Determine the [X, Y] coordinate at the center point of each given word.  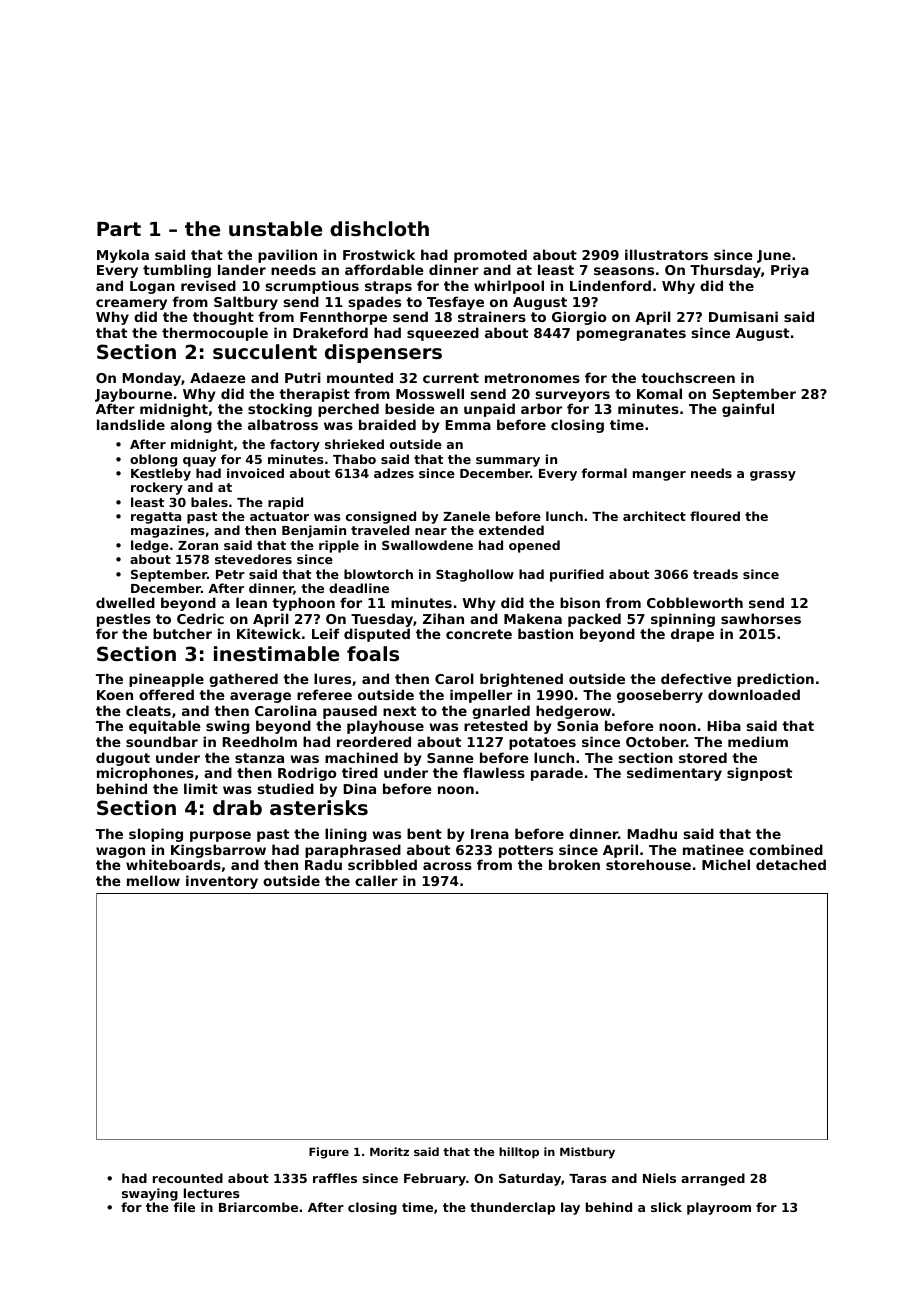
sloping [156, 835]
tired [360, 772]
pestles [124, 620]
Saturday [530, 1179]
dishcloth [379, 228]
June [774, 256]
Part [119, 229]
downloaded [754, 694]
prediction [775, 680]
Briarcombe [258, 1207]
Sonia [577, 725]
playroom [719, 1208]
